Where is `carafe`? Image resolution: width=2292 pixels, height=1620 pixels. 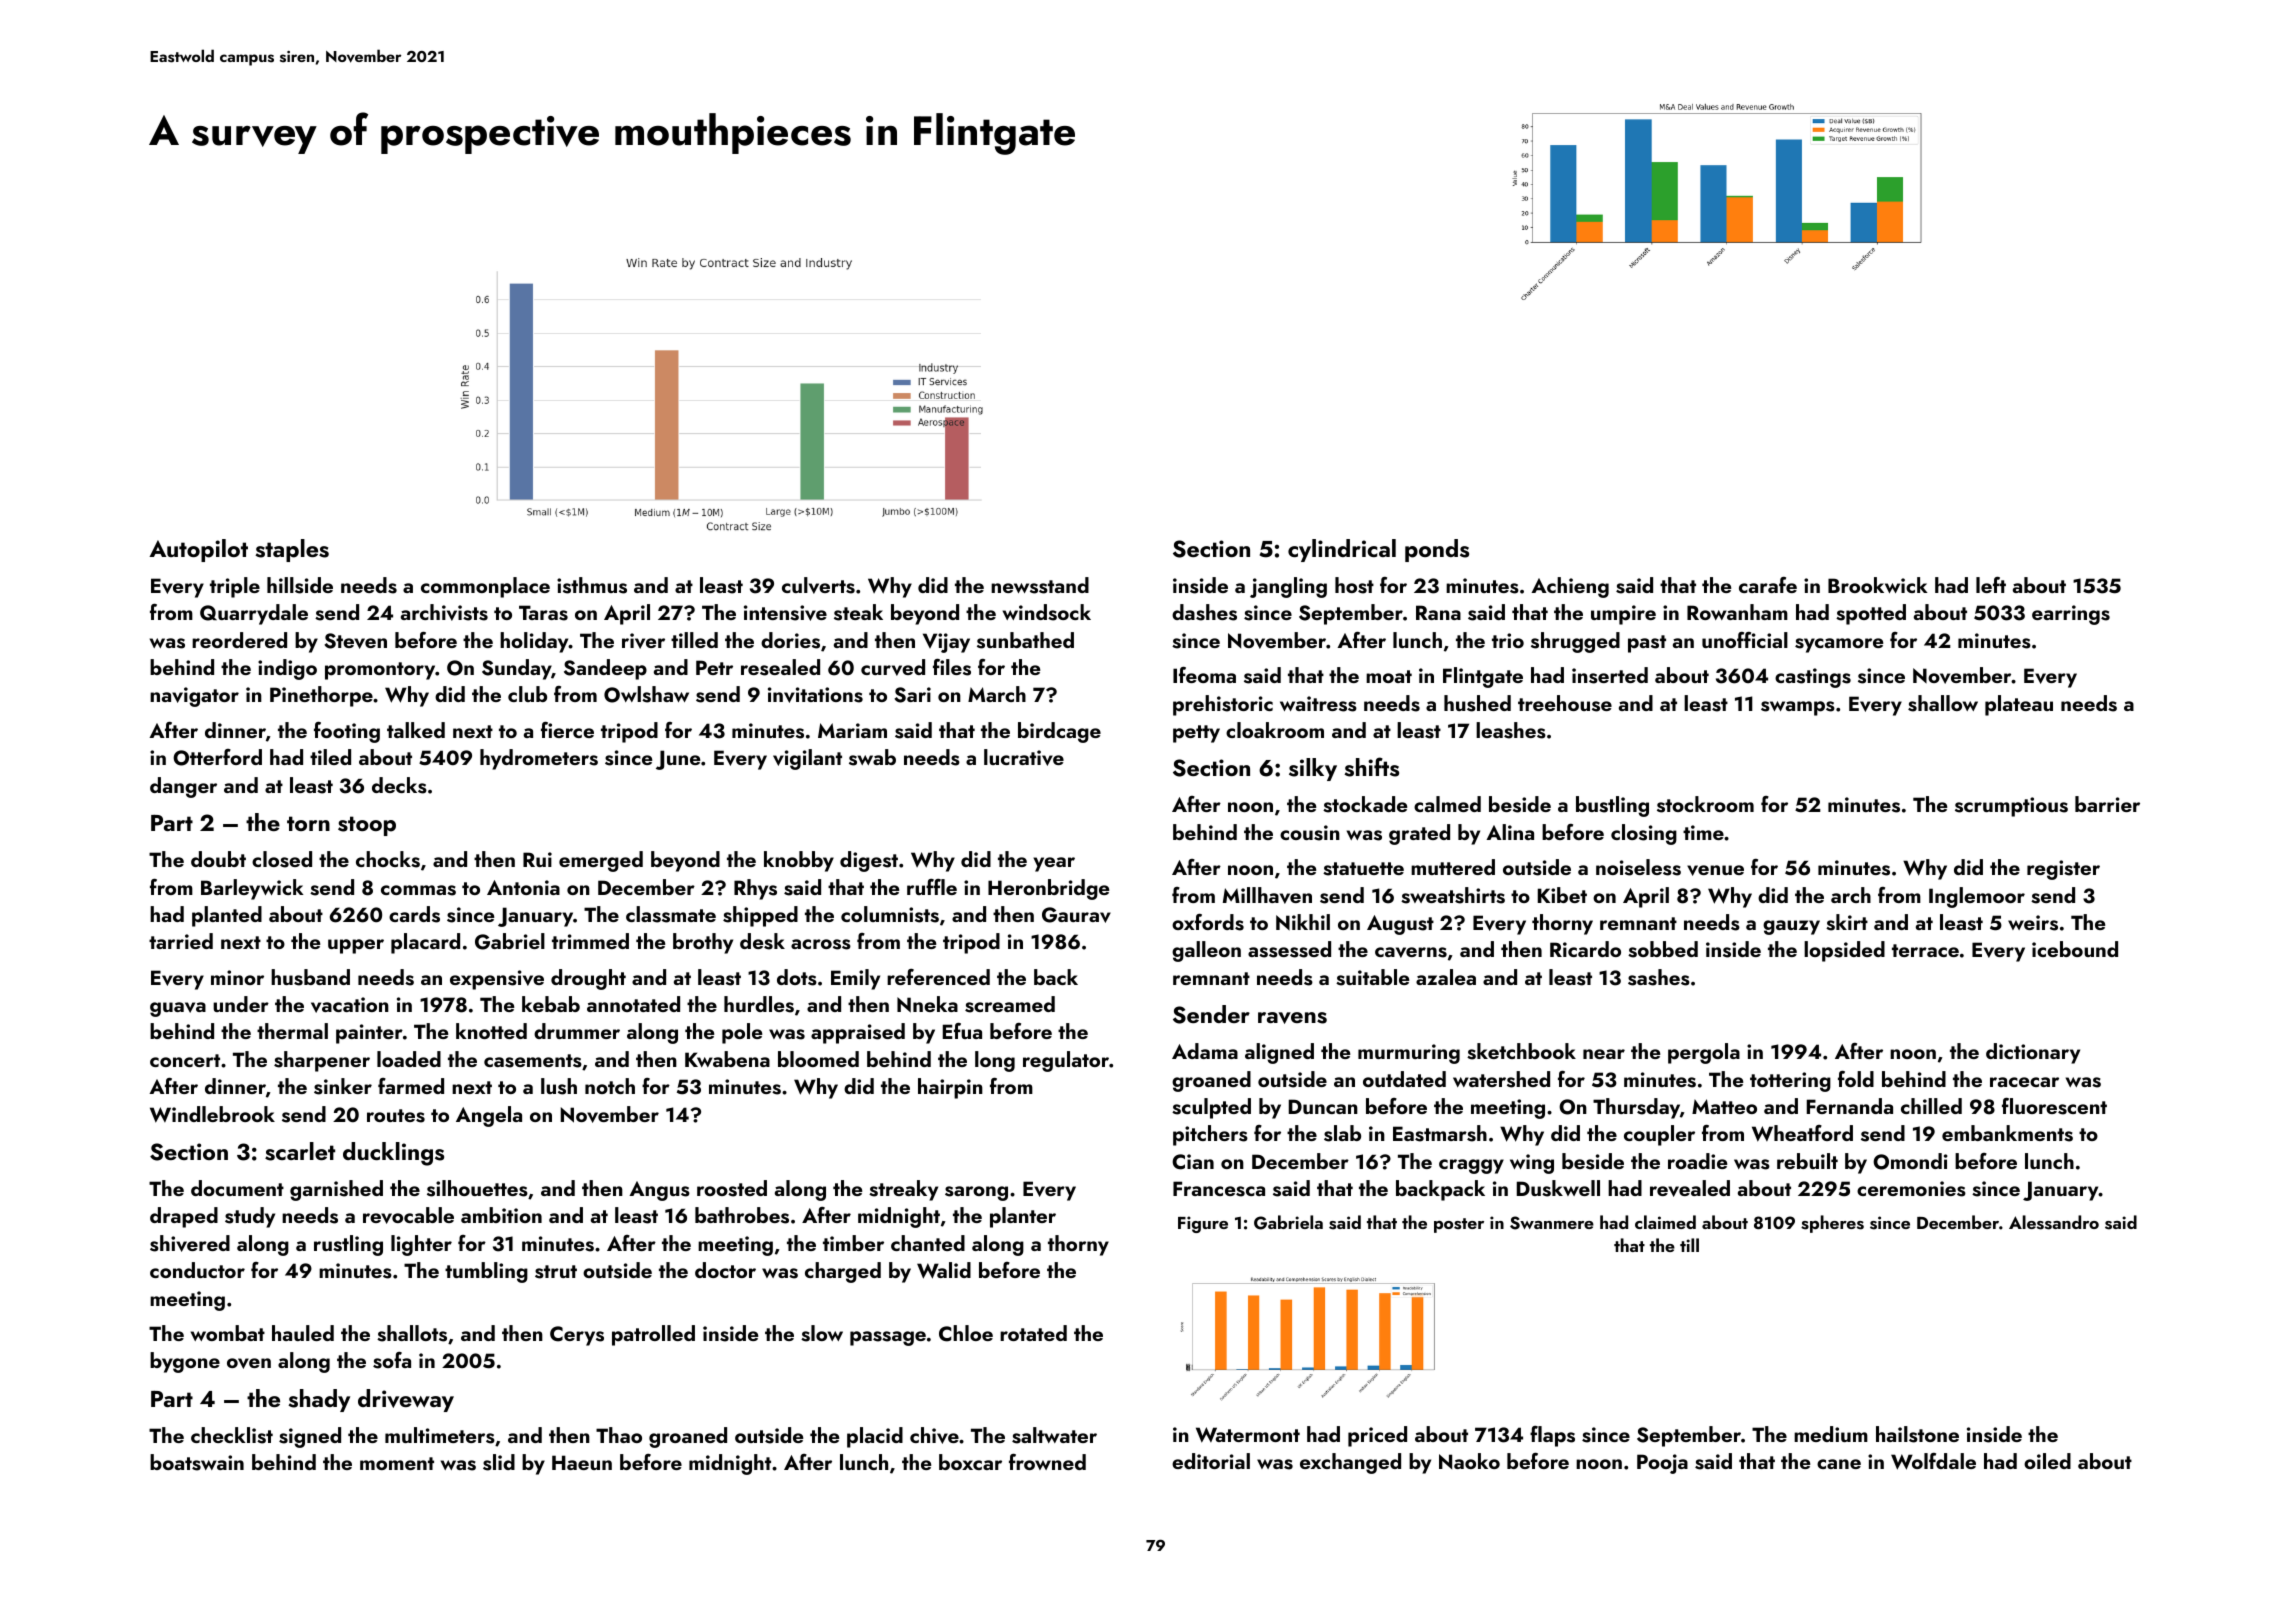
carafe is located at coordinates (1768, 585).
